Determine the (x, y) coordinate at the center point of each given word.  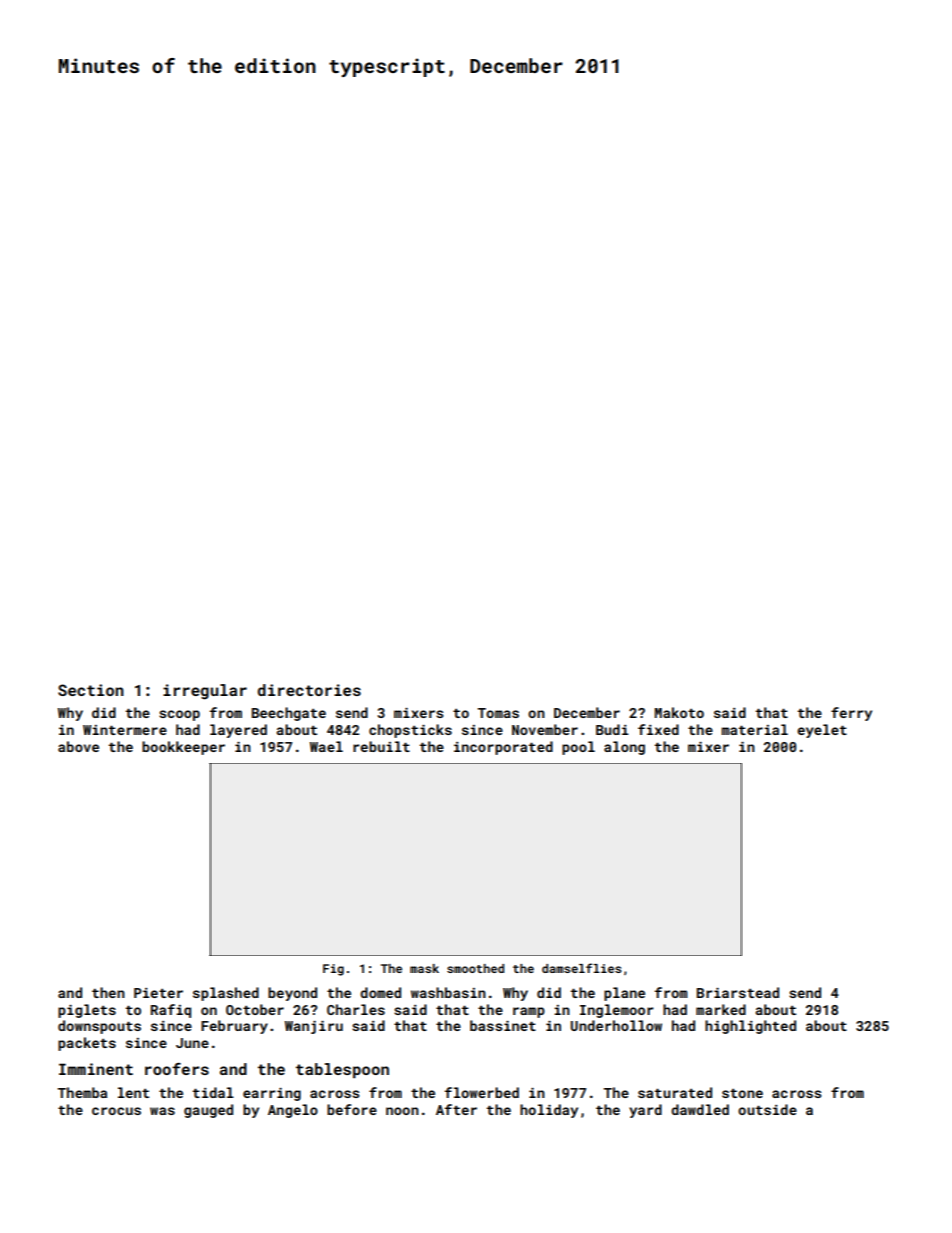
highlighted (750, 1027)
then (108, 992)
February (234, 1027)
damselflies (582, 968)
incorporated (503, 748)
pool (578, 748)
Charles (356, 1009)
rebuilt (381, 746)
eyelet (822, 731)
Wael (326, 746)
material (755, 729)
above (78, 746)
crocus (116, 1111)
